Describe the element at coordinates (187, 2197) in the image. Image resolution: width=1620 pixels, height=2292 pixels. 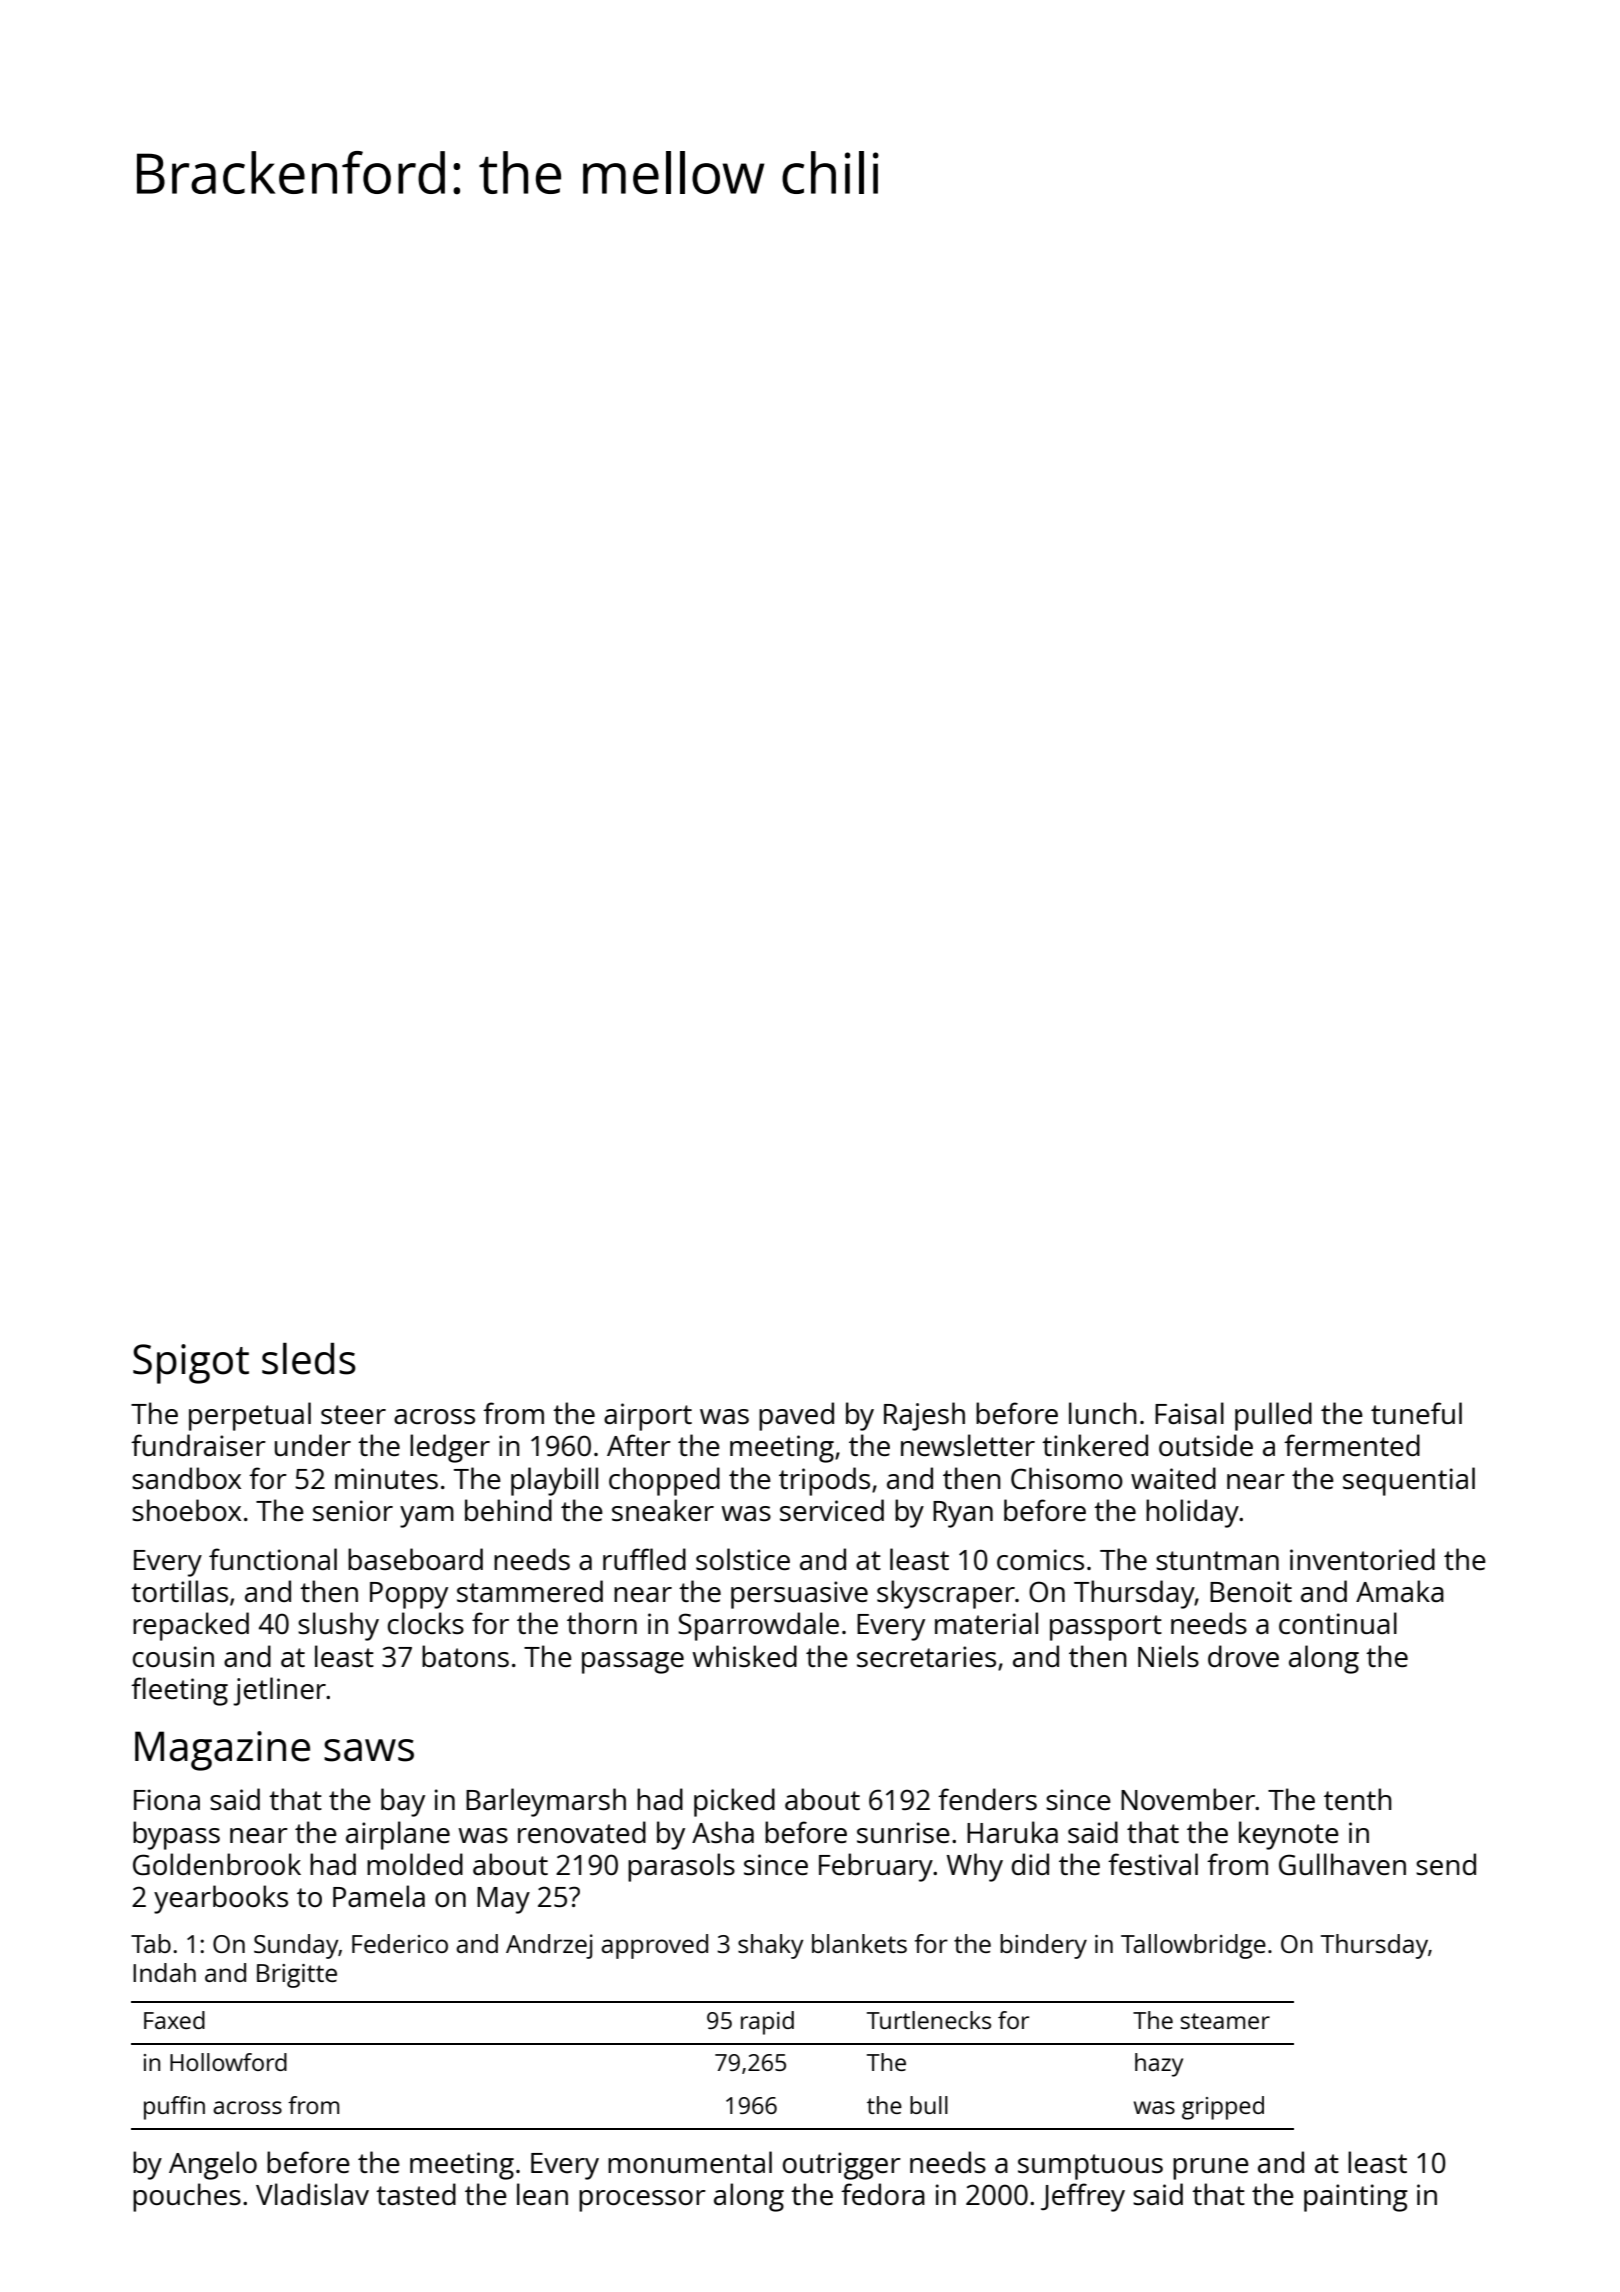
I see `pouches` at that location.
